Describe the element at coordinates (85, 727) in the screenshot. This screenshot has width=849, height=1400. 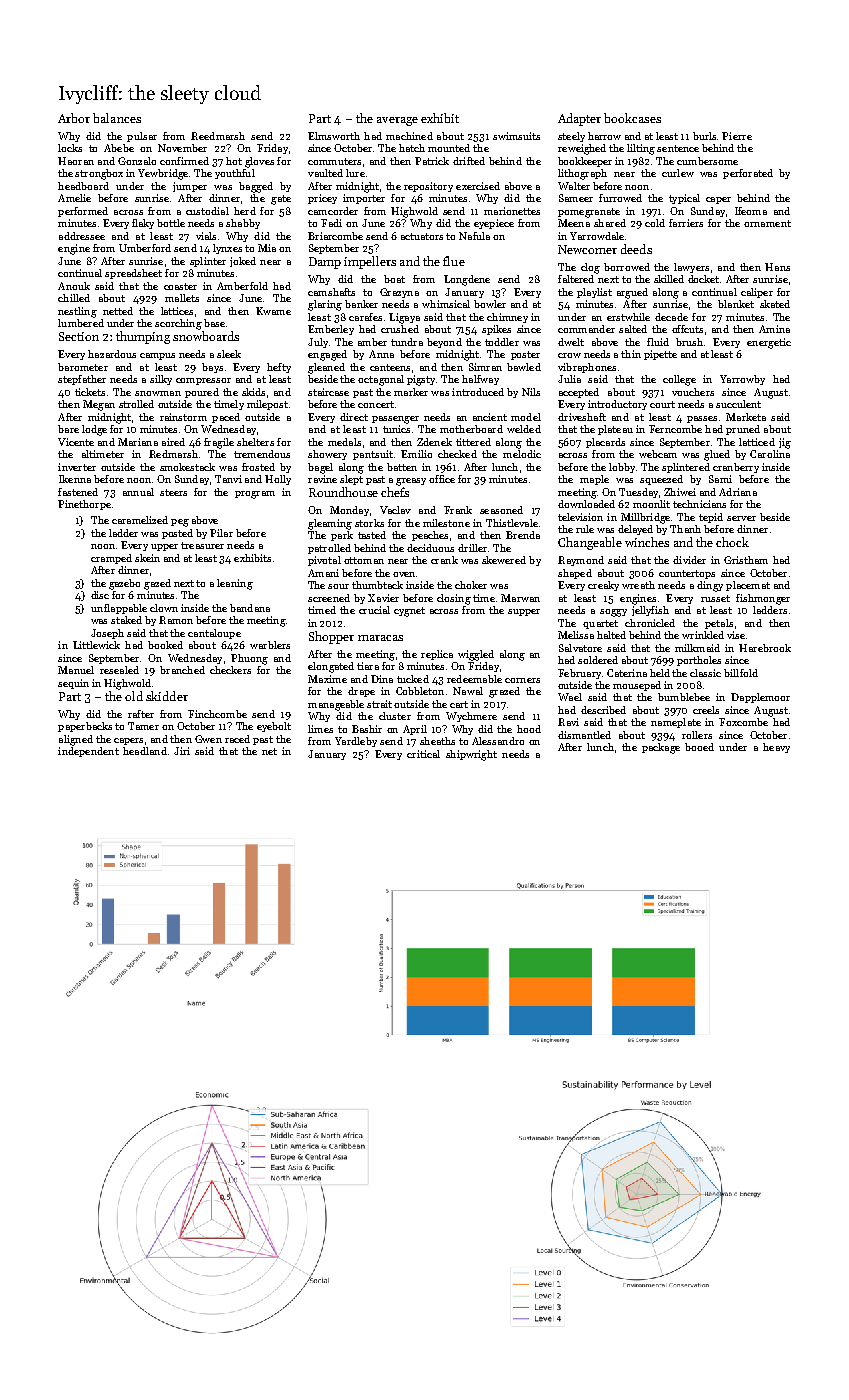
I see `paperbacks` at that location.
